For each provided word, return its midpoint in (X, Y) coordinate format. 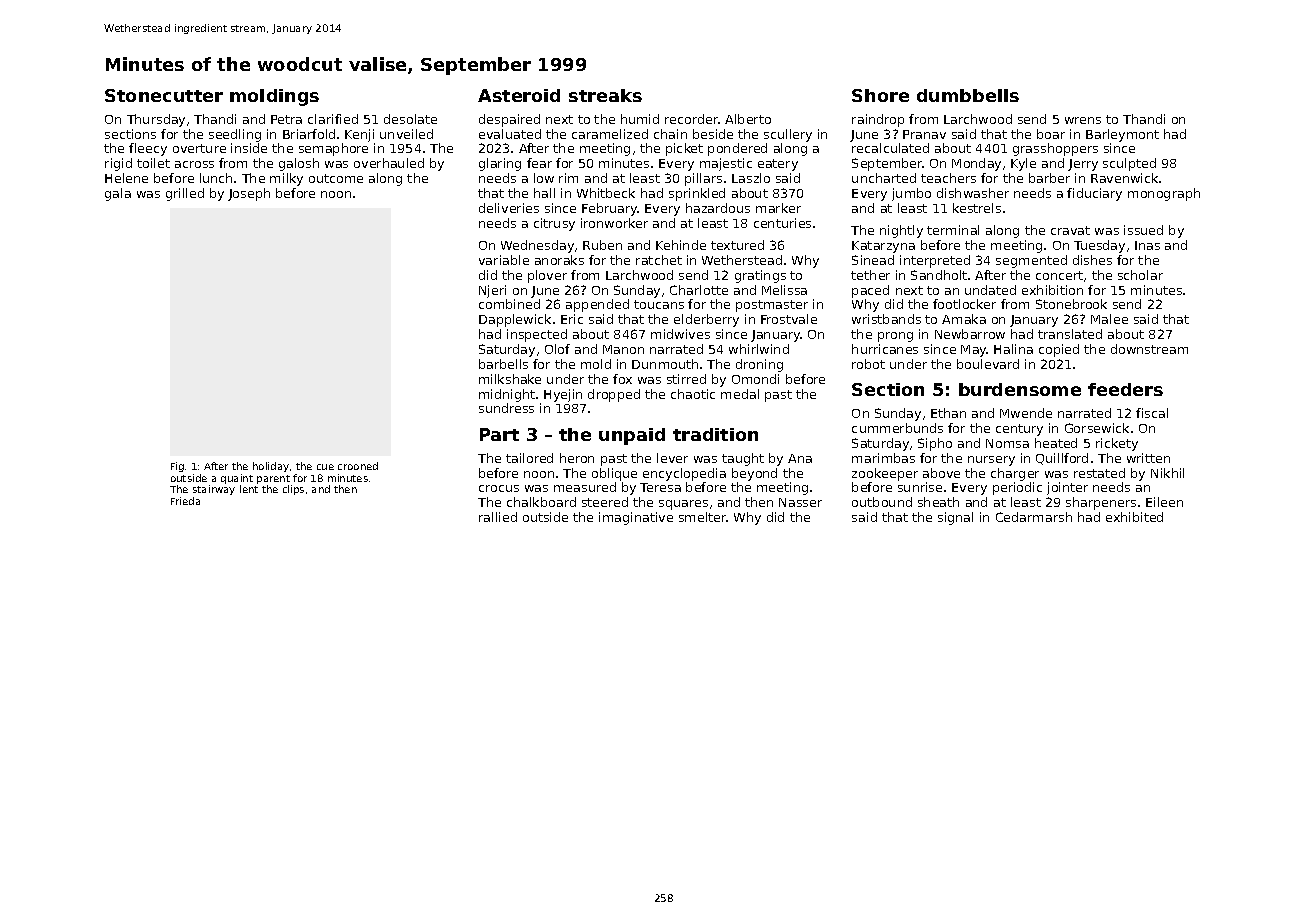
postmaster (772, 306)
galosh (299, 164)
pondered (737, 149)
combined (509, 304)
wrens (1083, 120)
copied (1059, 350)
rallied (498, 517)
